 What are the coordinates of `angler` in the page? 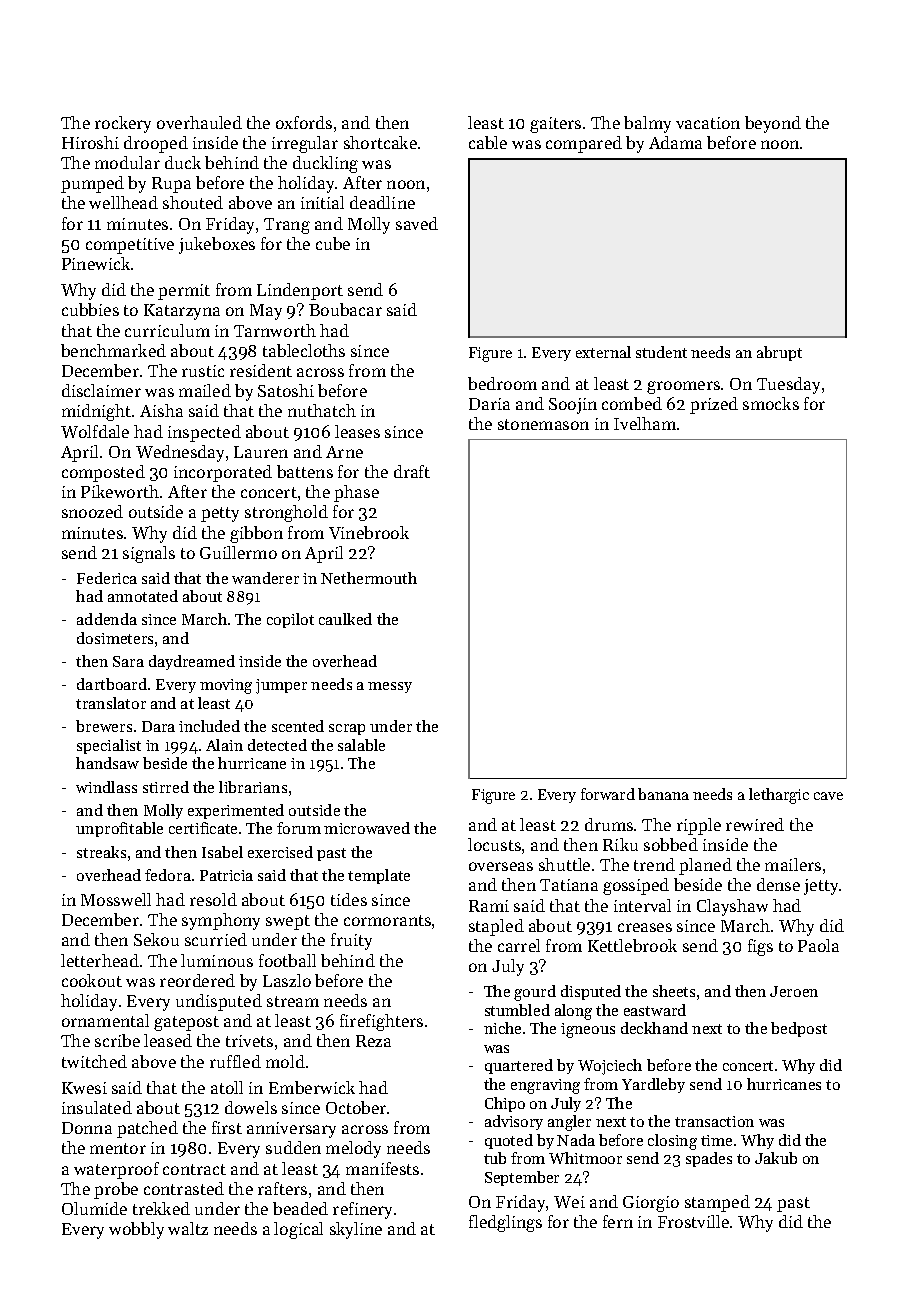 It's located at (569, 1123).
